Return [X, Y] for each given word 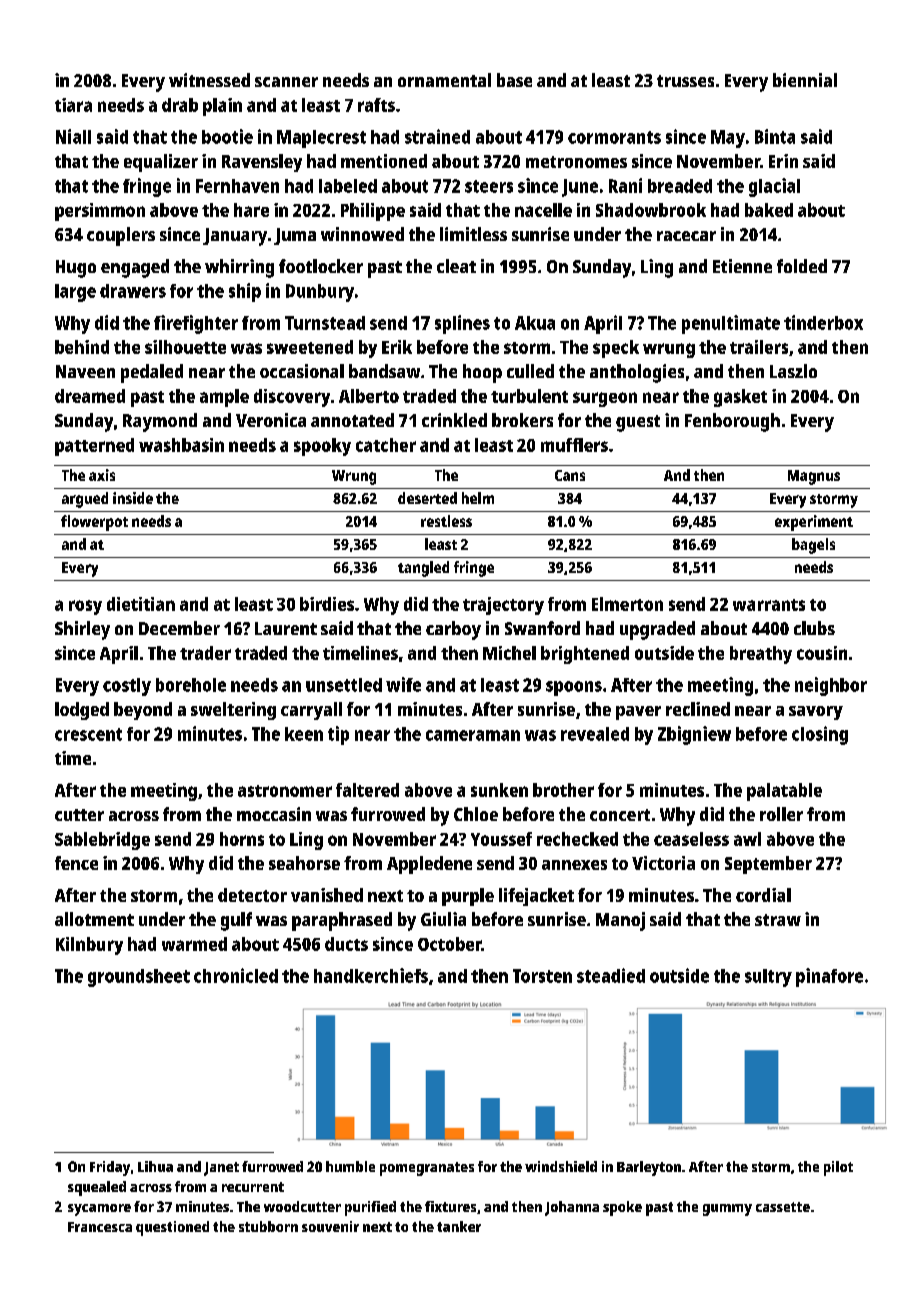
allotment [94, 919]
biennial [805, 80]
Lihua [155, 1166]
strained [437, 136]
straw [778, 920]
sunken [499, 790]
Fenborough [732, 422]
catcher [386, 445]
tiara [73, 105]
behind [82, 347]
